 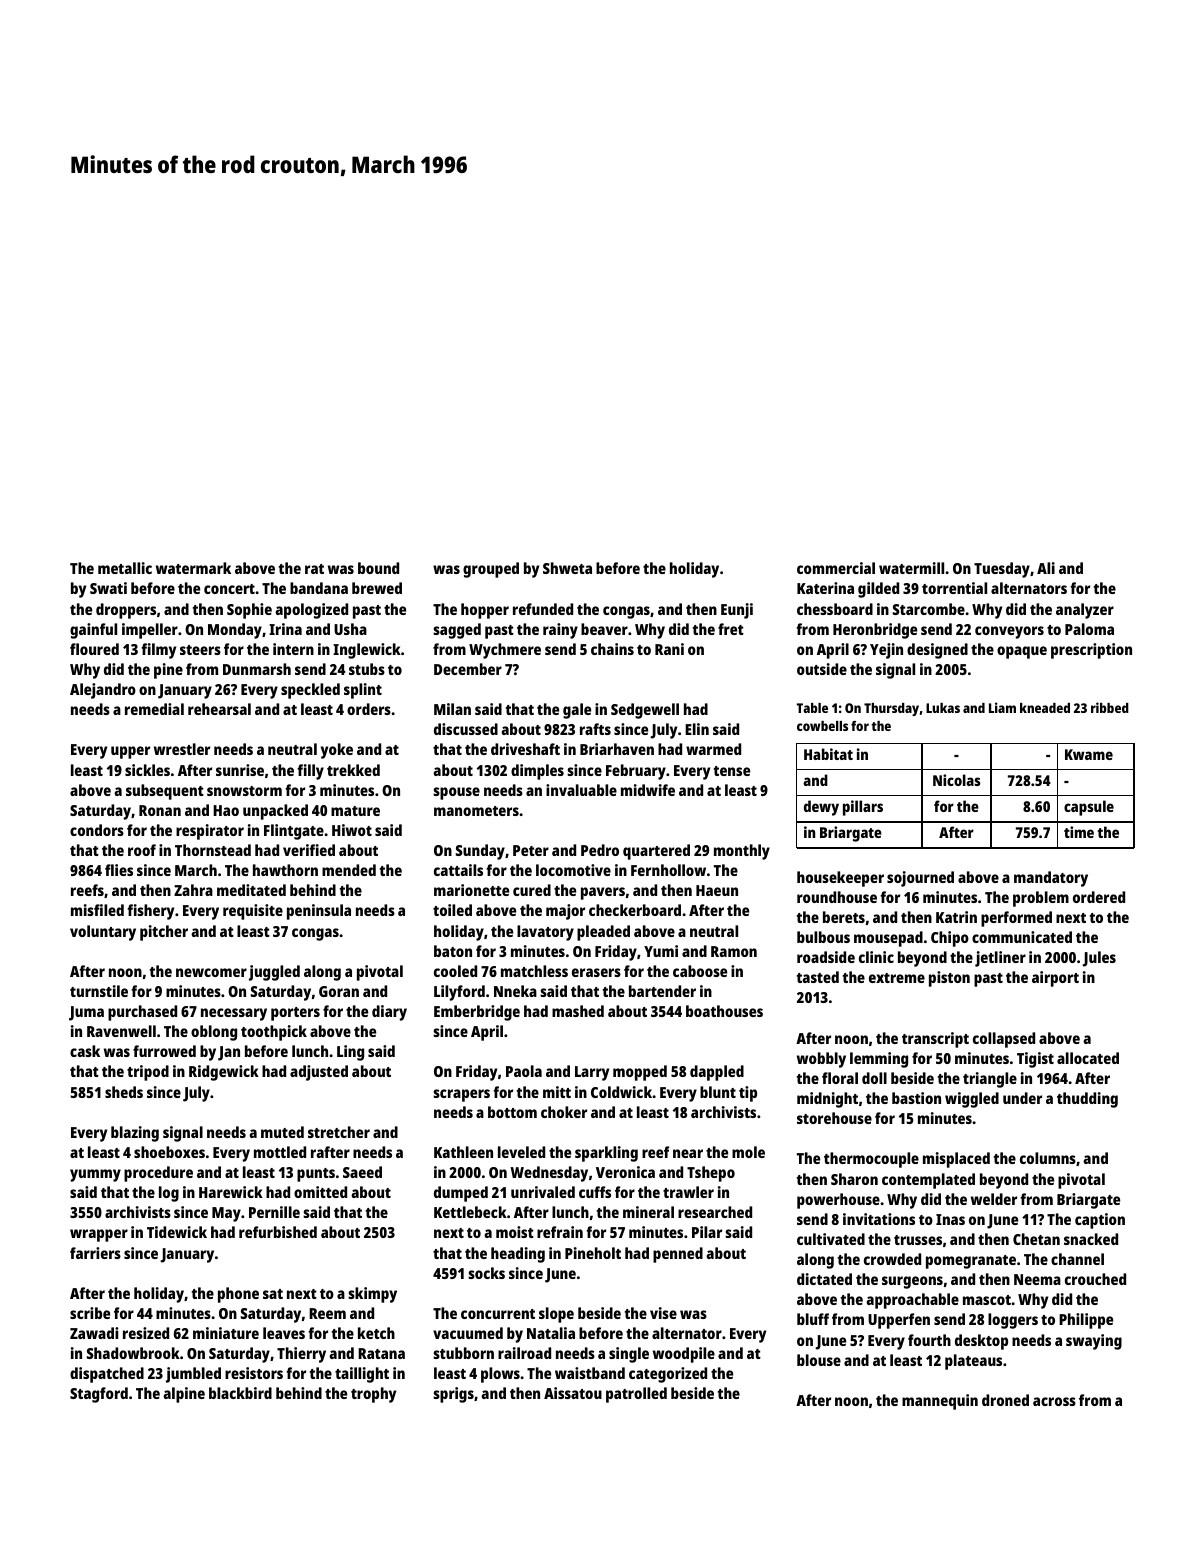 What do you see at coordinates (1087, 1100) in the page?
I see `thudding` at bounding box center [1087, 1100].
